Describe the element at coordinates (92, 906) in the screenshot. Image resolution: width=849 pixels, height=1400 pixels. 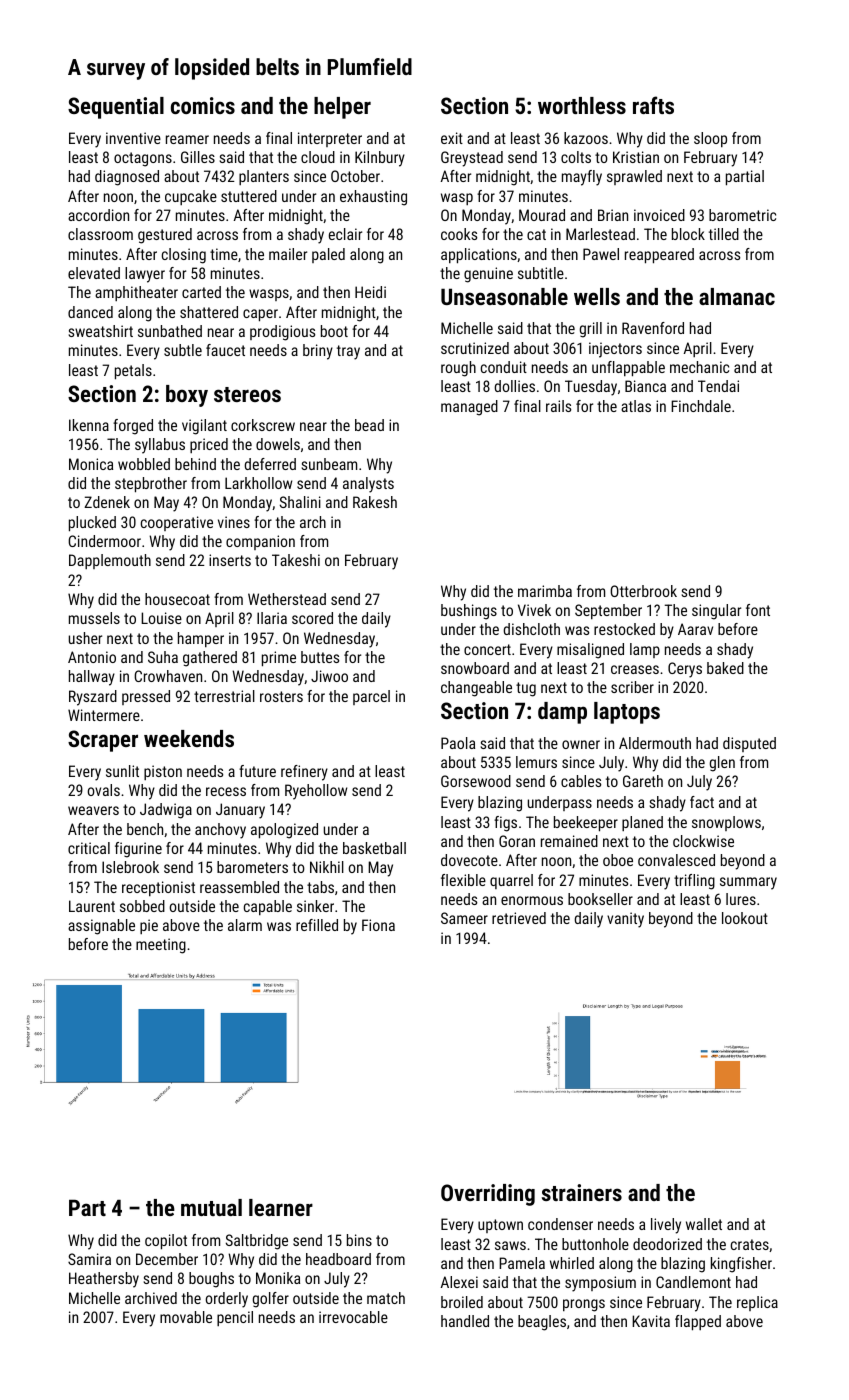
I see `Laurent` at that location.
